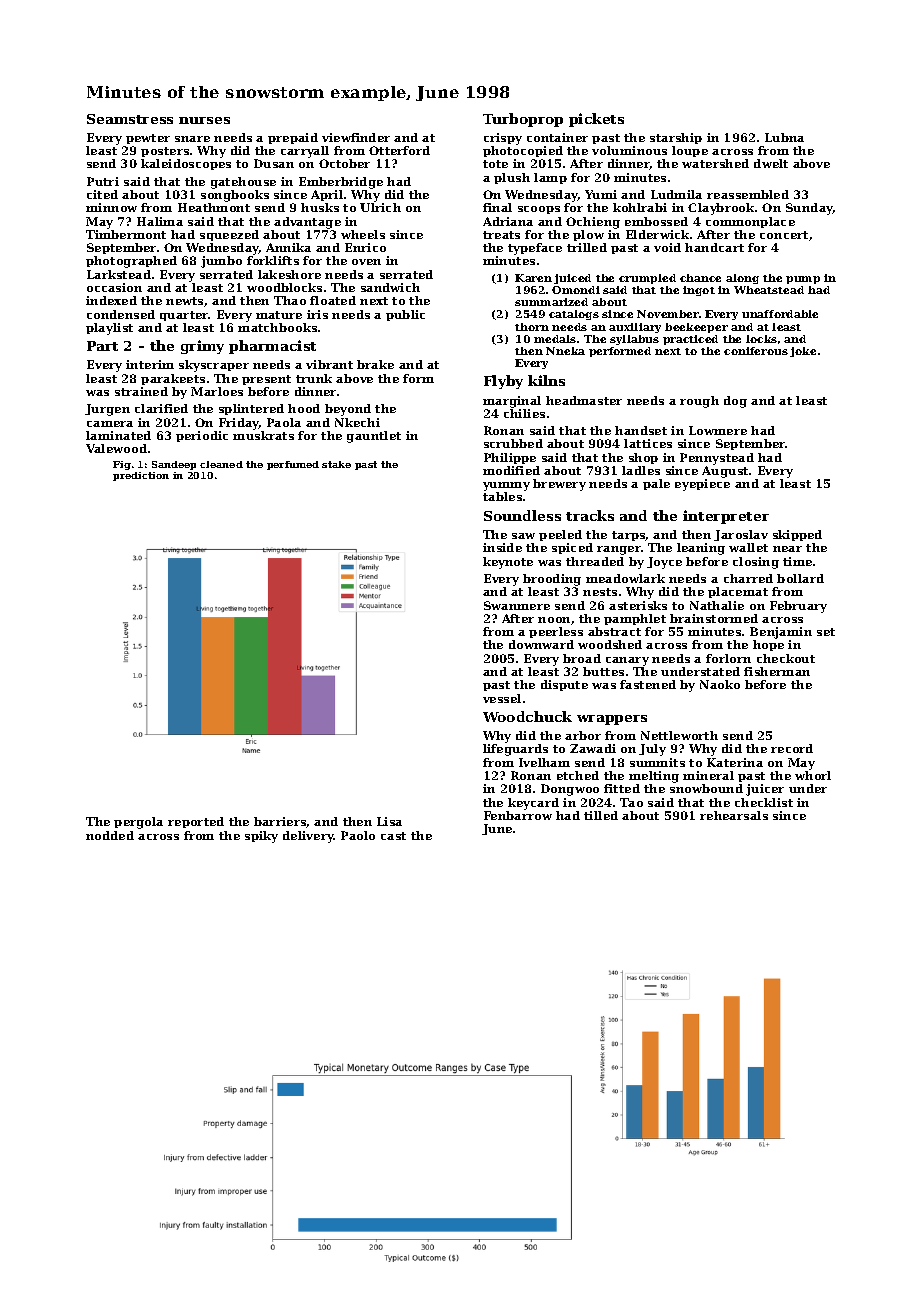  What do you see at coordinates (110, 835) in the screenshot?
I see `nodded` at bounding box center [110, 835].
